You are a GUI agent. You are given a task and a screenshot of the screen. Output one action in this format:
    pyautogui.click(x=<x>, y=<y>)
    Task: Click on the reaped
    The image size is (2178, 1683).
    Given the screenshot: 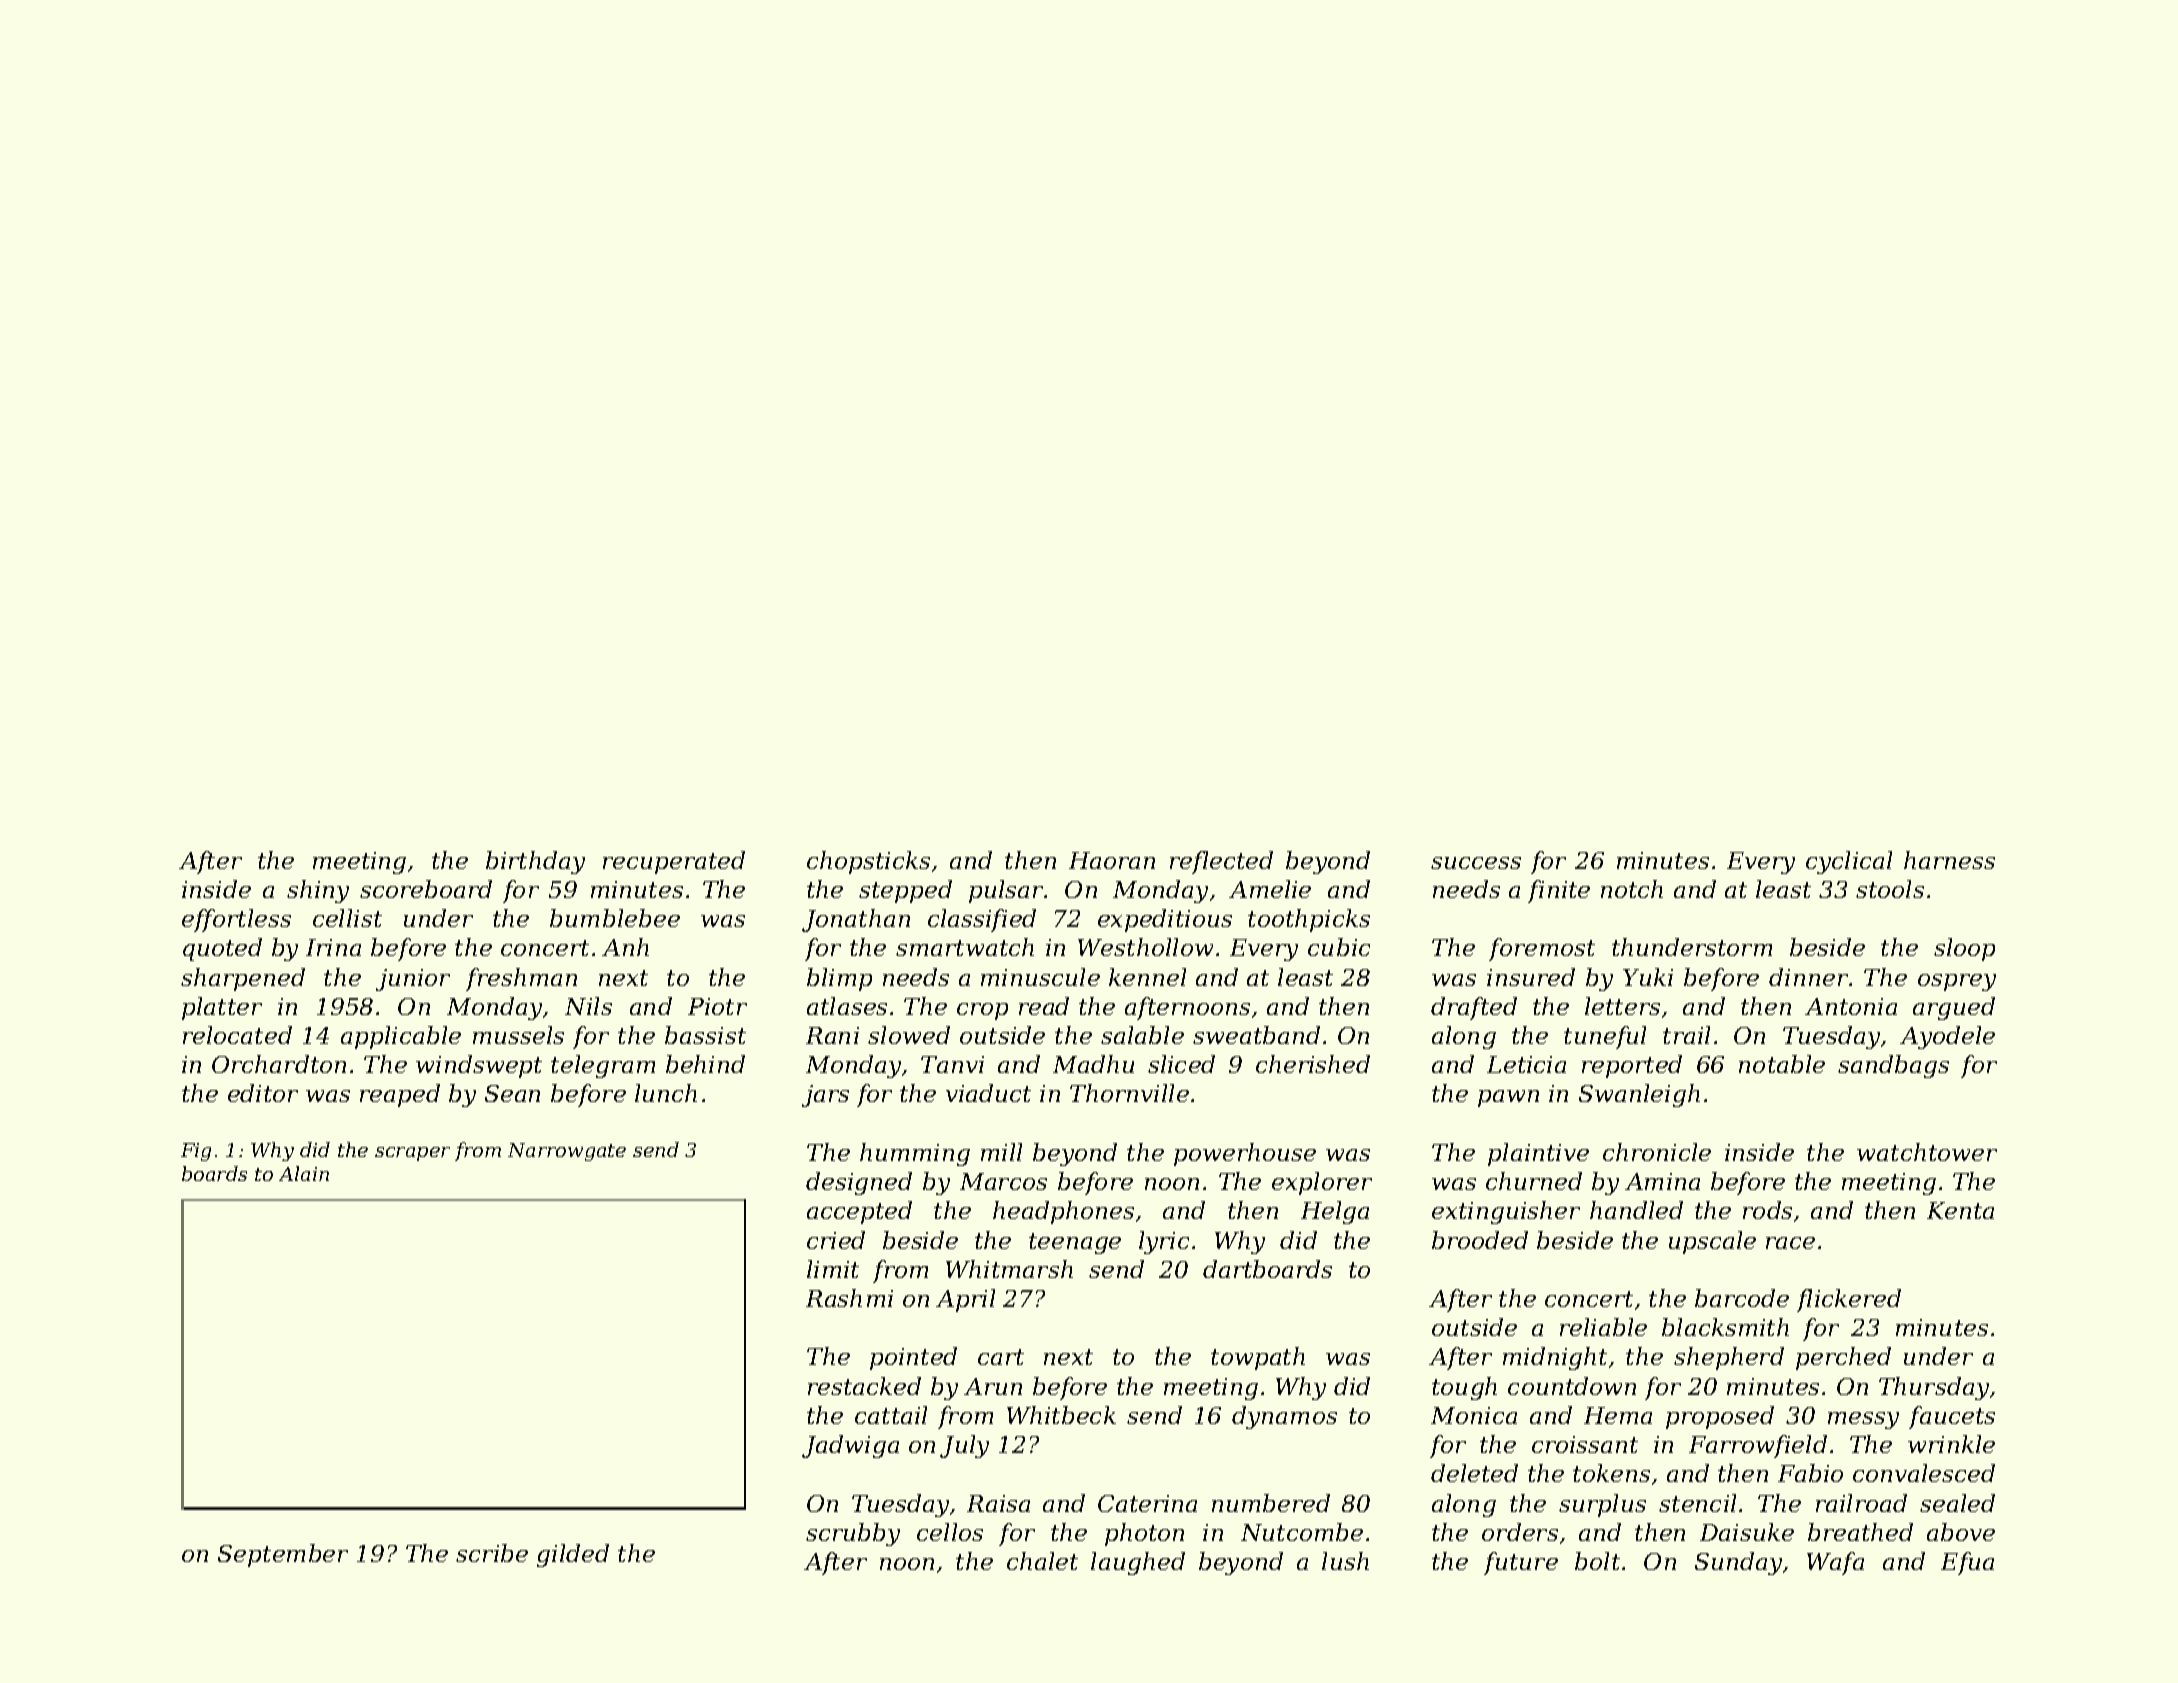 What is the action you would take?
    pyautogui.click(x=400, y=1095)
